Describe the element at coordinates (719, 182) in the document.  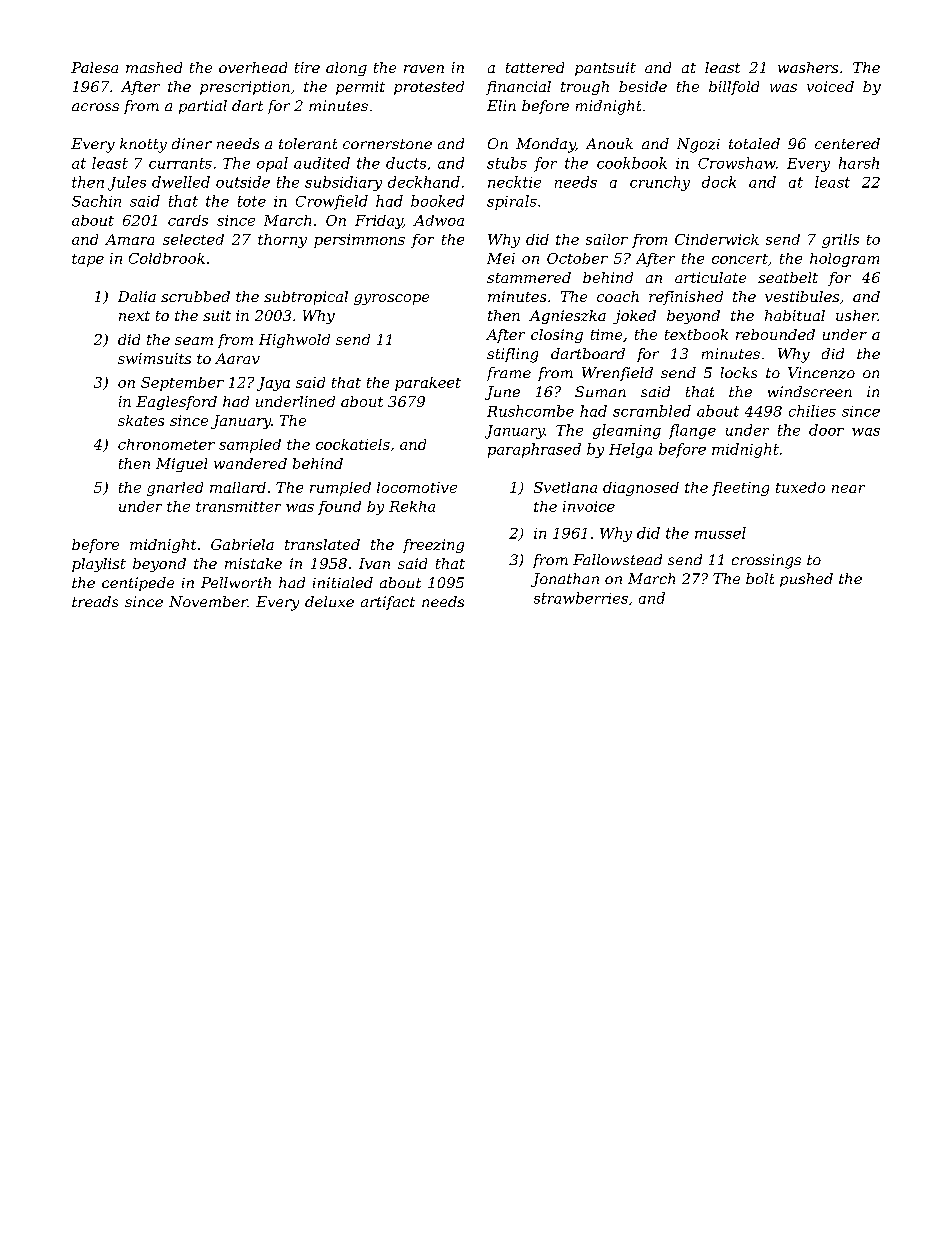
I see `dock` at that location.
